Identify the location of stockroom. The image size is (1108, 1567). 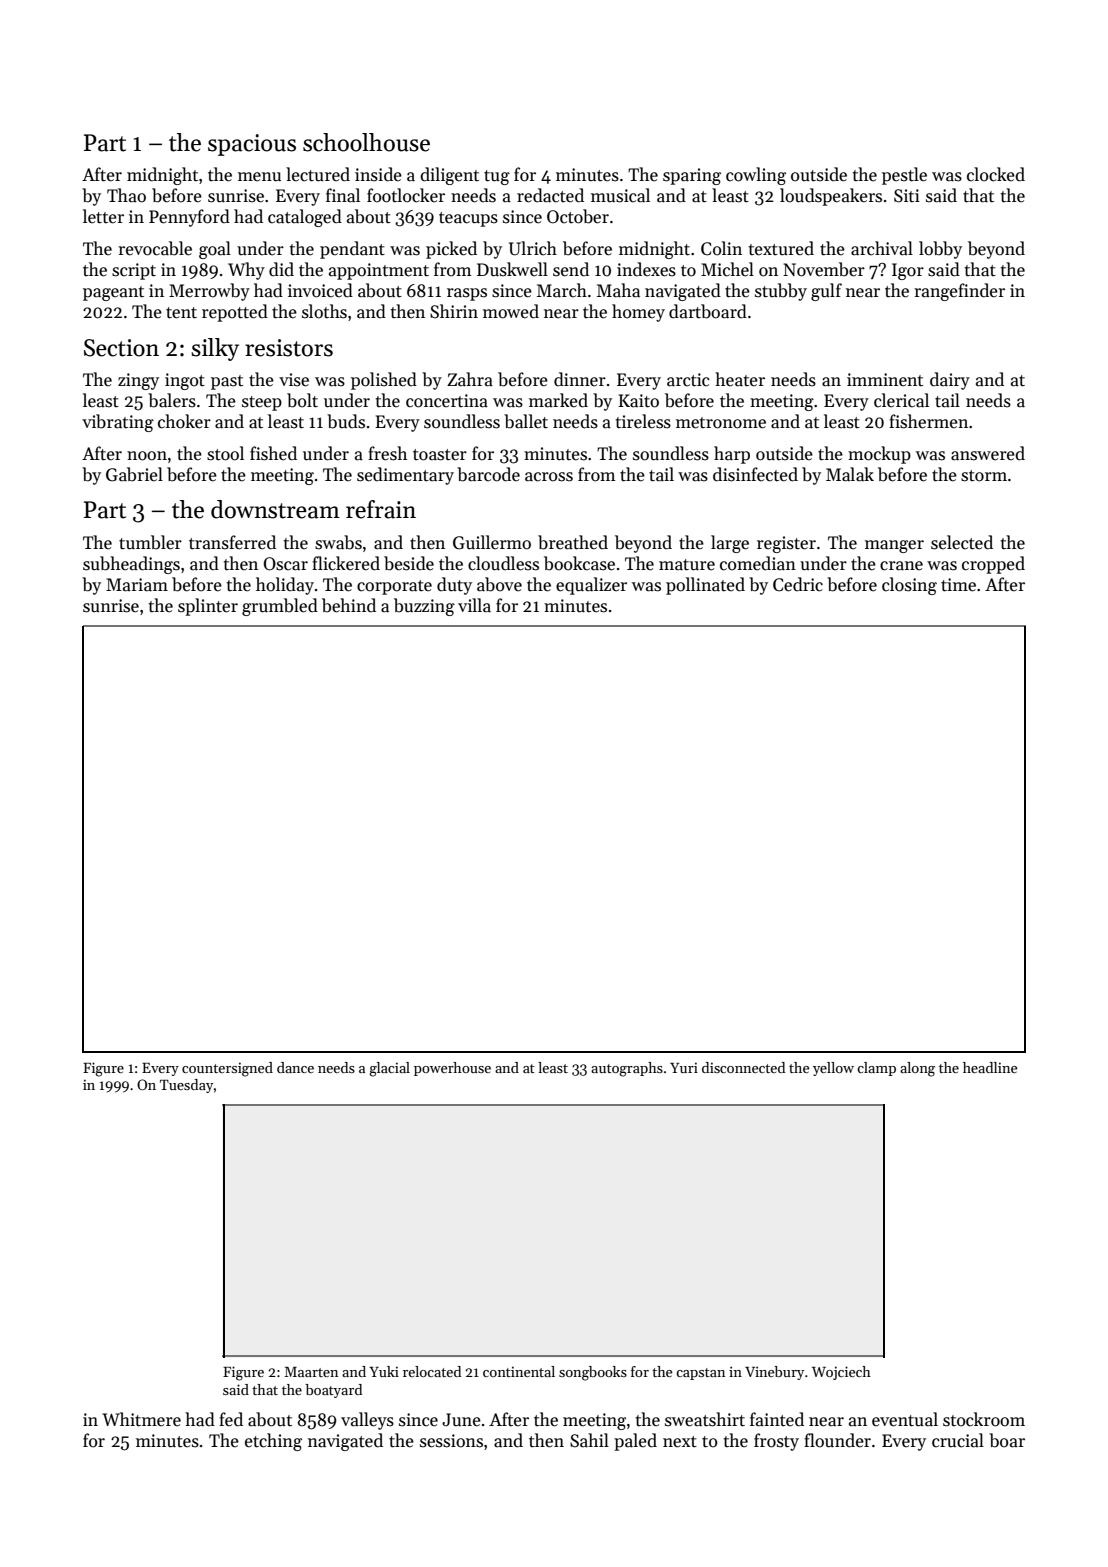
(984, 1419).
